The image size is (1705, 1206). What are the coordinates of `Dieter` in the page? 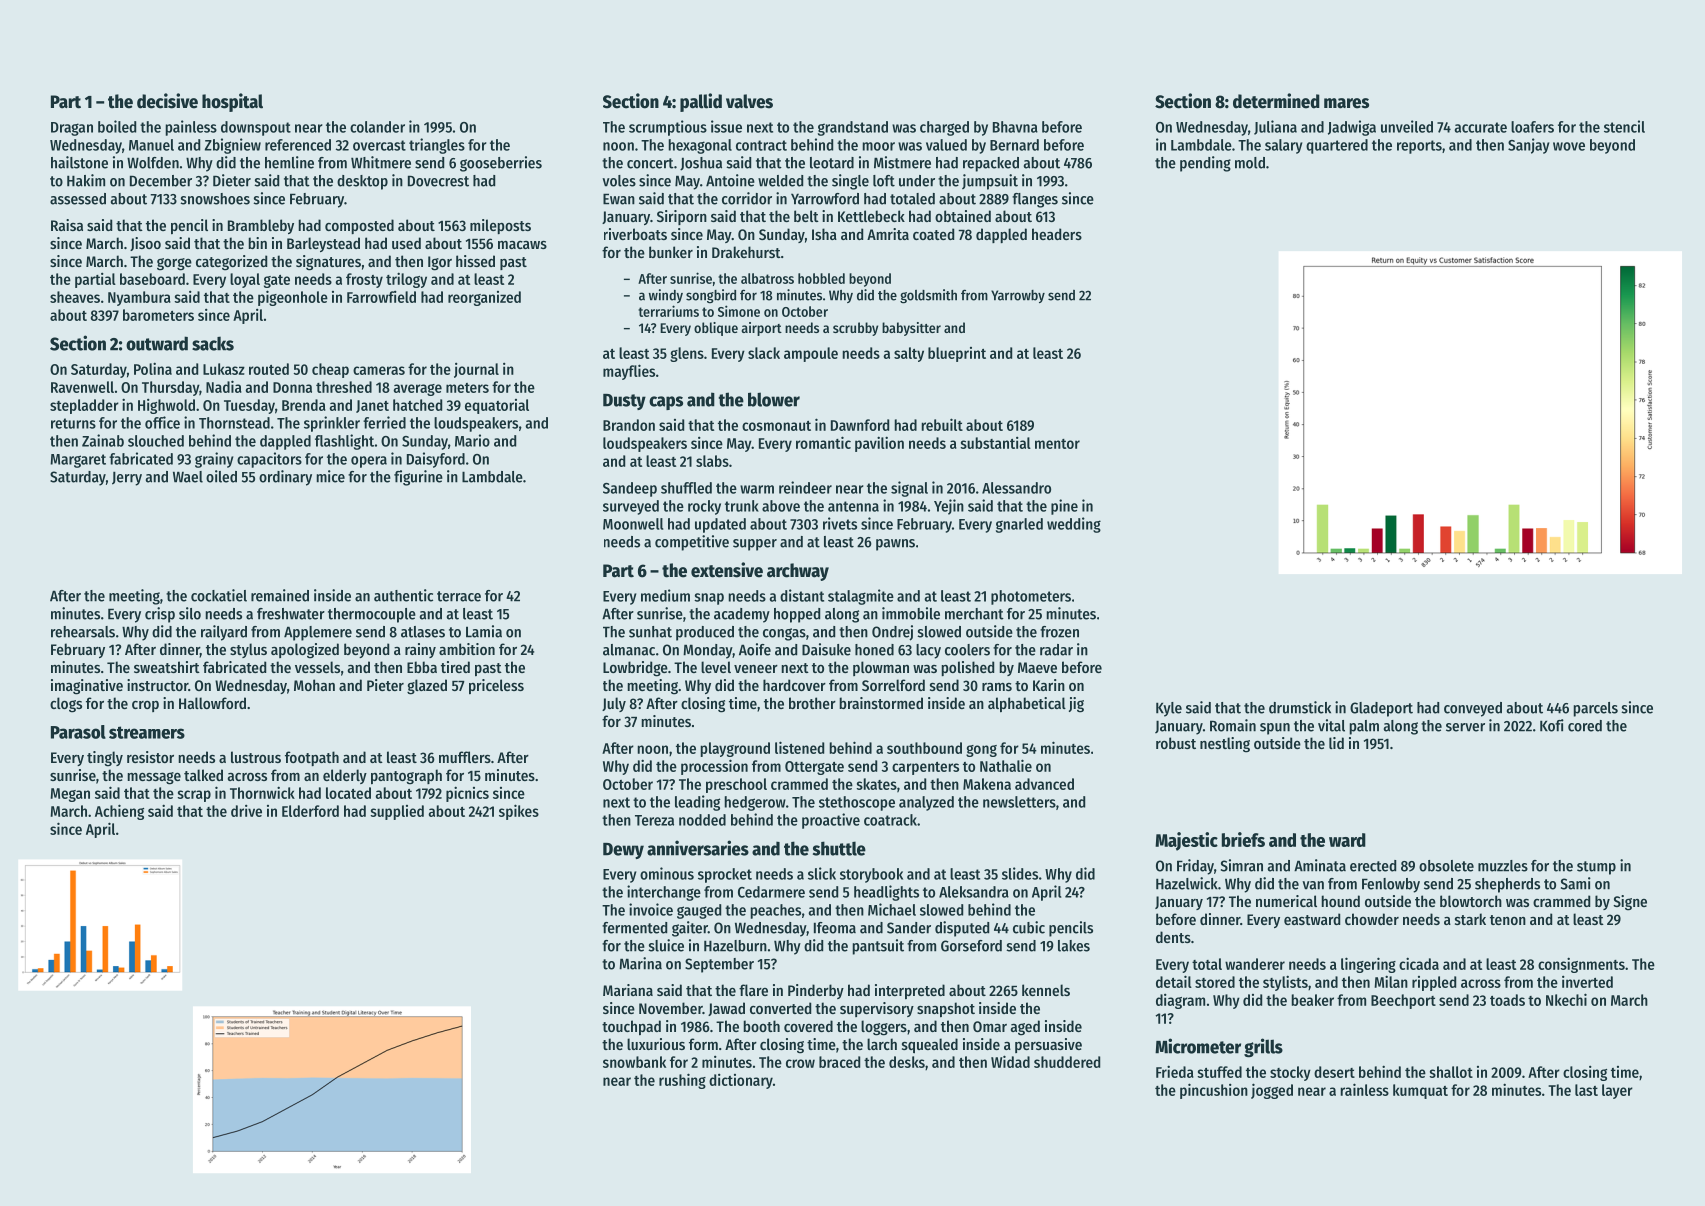 It's located at (232, 180).
